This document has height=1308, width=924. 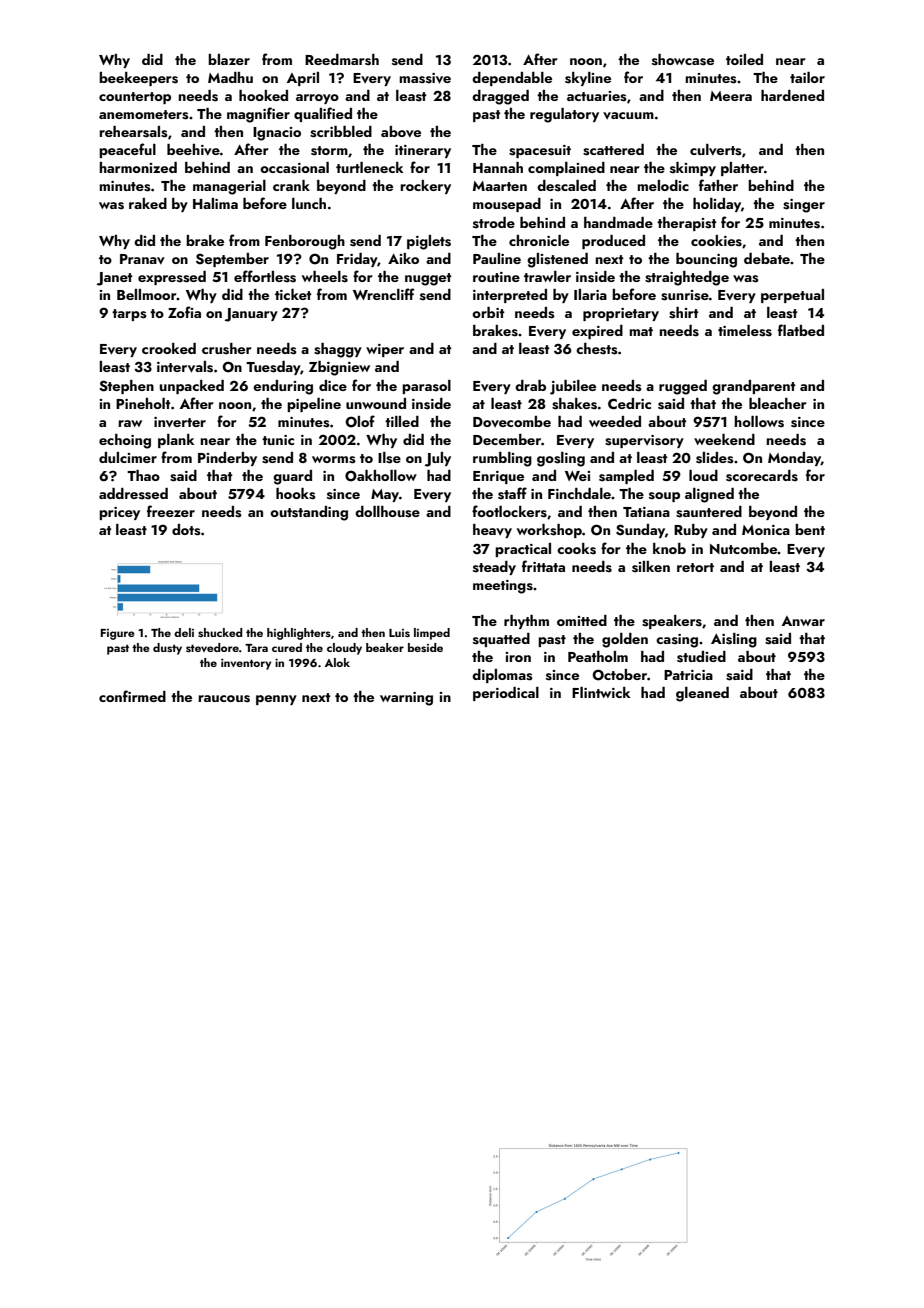 I want to click on ticket, so click(x=293, y=294).
